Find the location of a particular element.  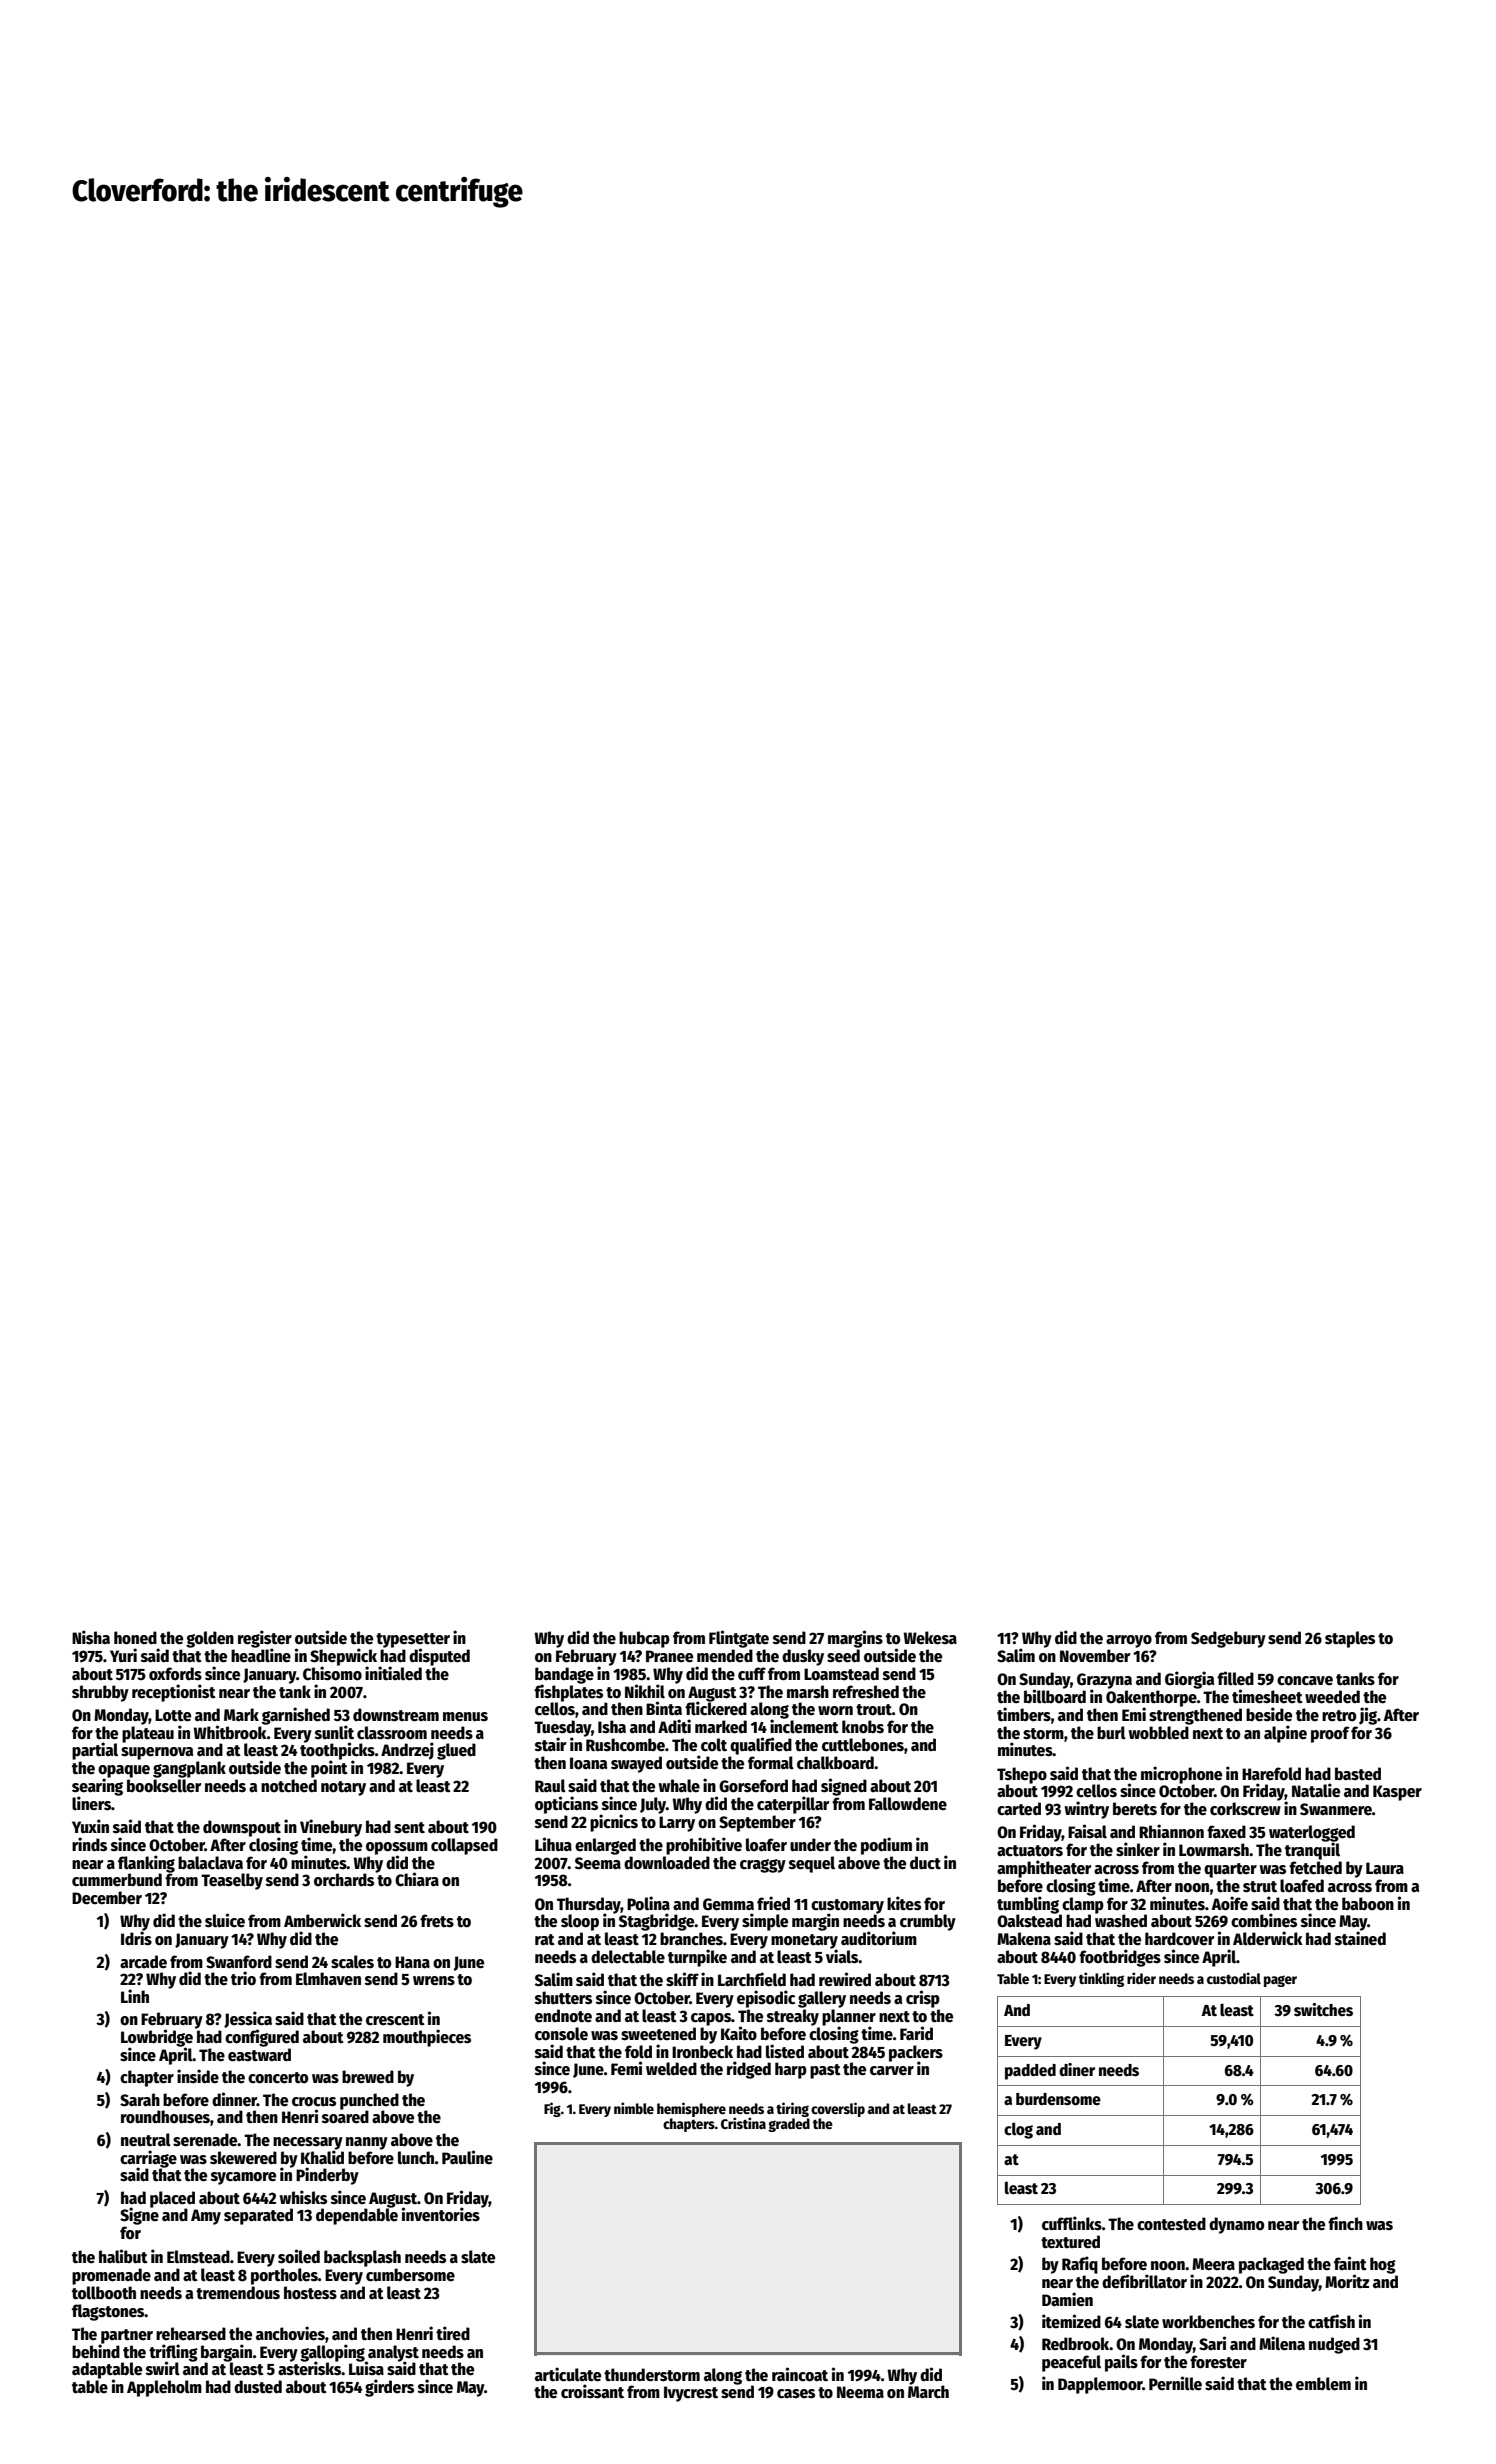

dusted is located at coordinates (258, 2387).
